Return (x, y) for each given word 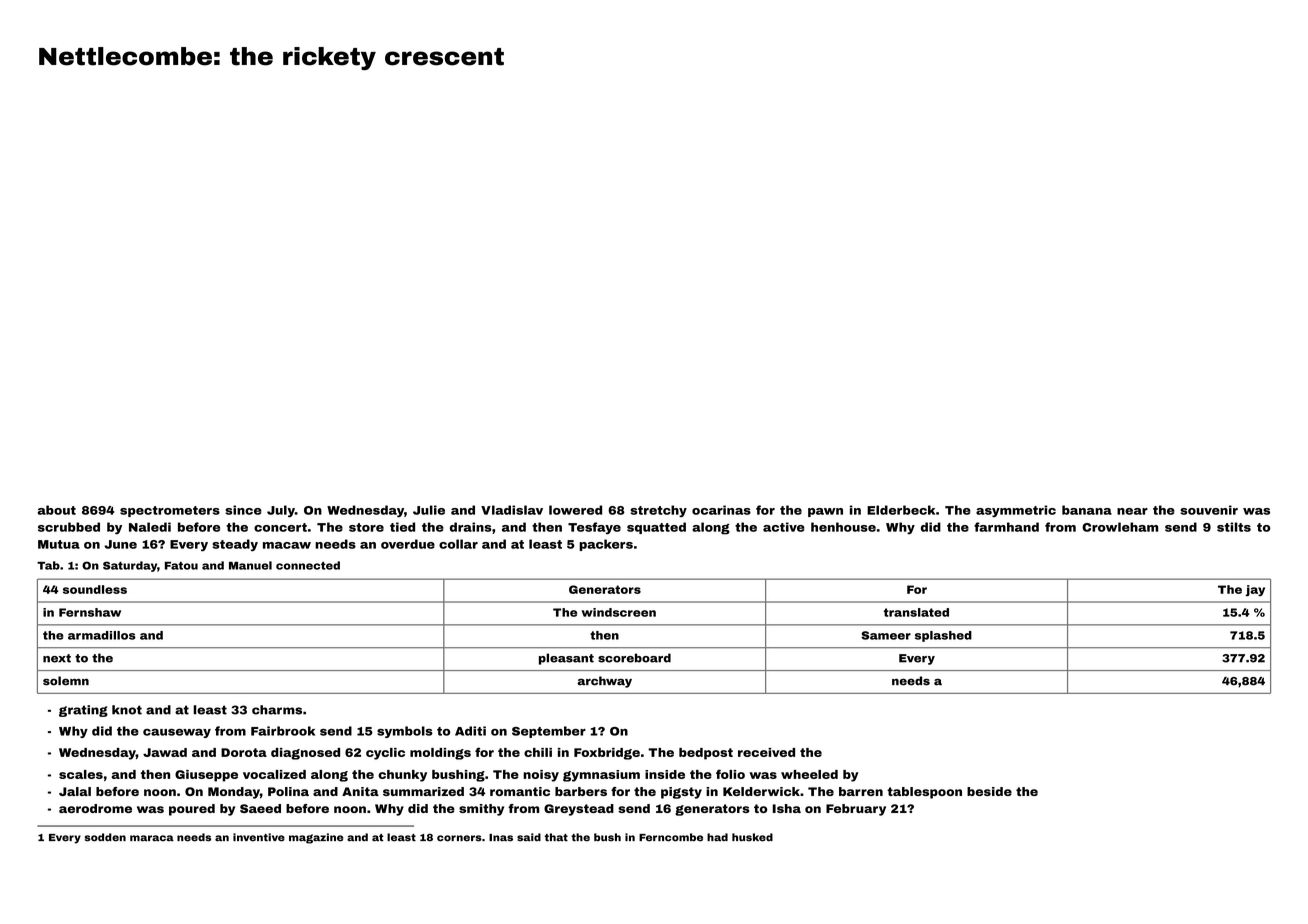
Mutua (59, 544)
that (556, 837)
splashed (943, 636)
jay (1255, 590)
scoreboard (634, 658)
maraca (152, 838)
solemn (66, 681)
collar (458, 544)
